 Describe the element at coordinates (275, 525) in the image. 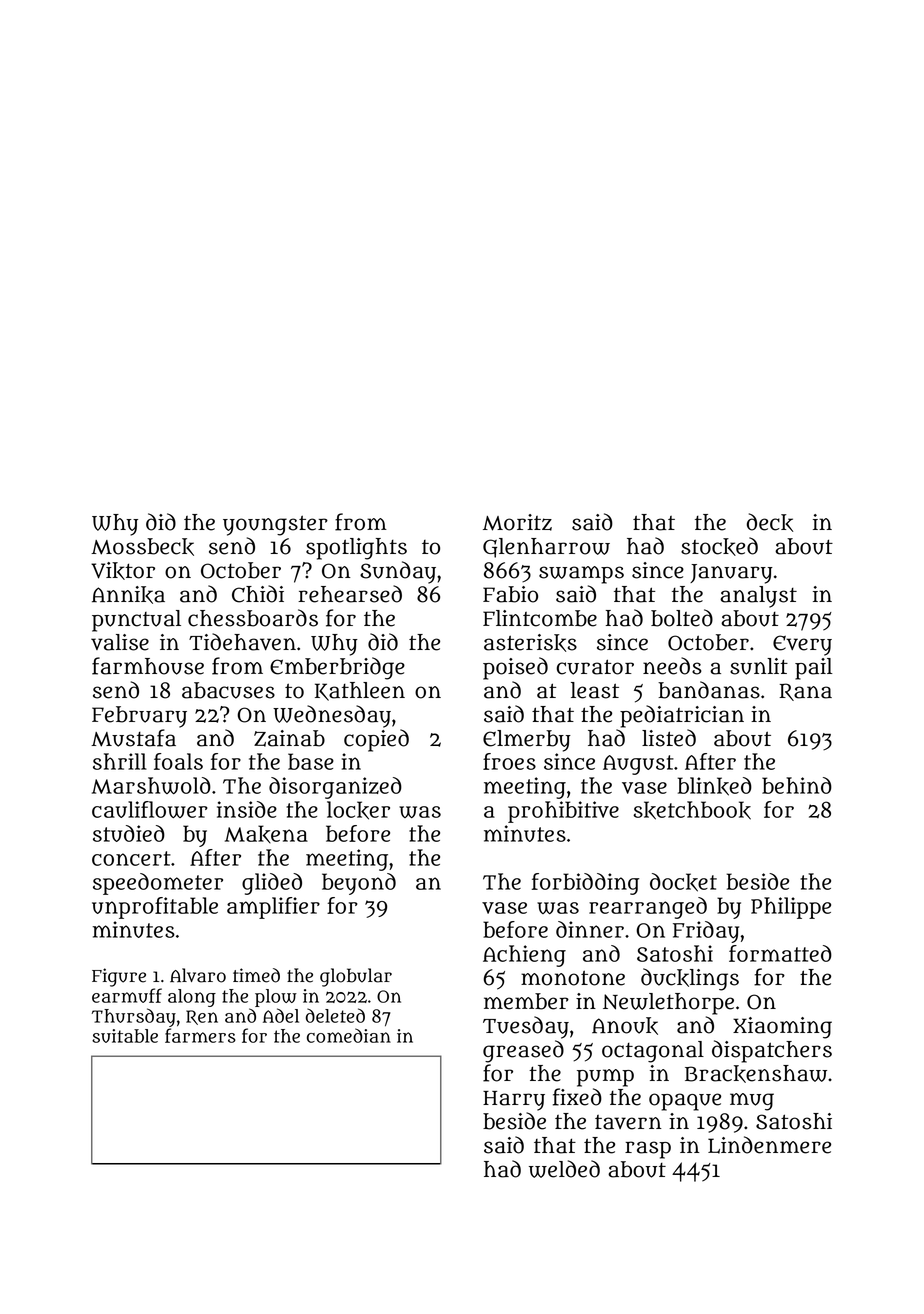

I see `youngster` at that location.
